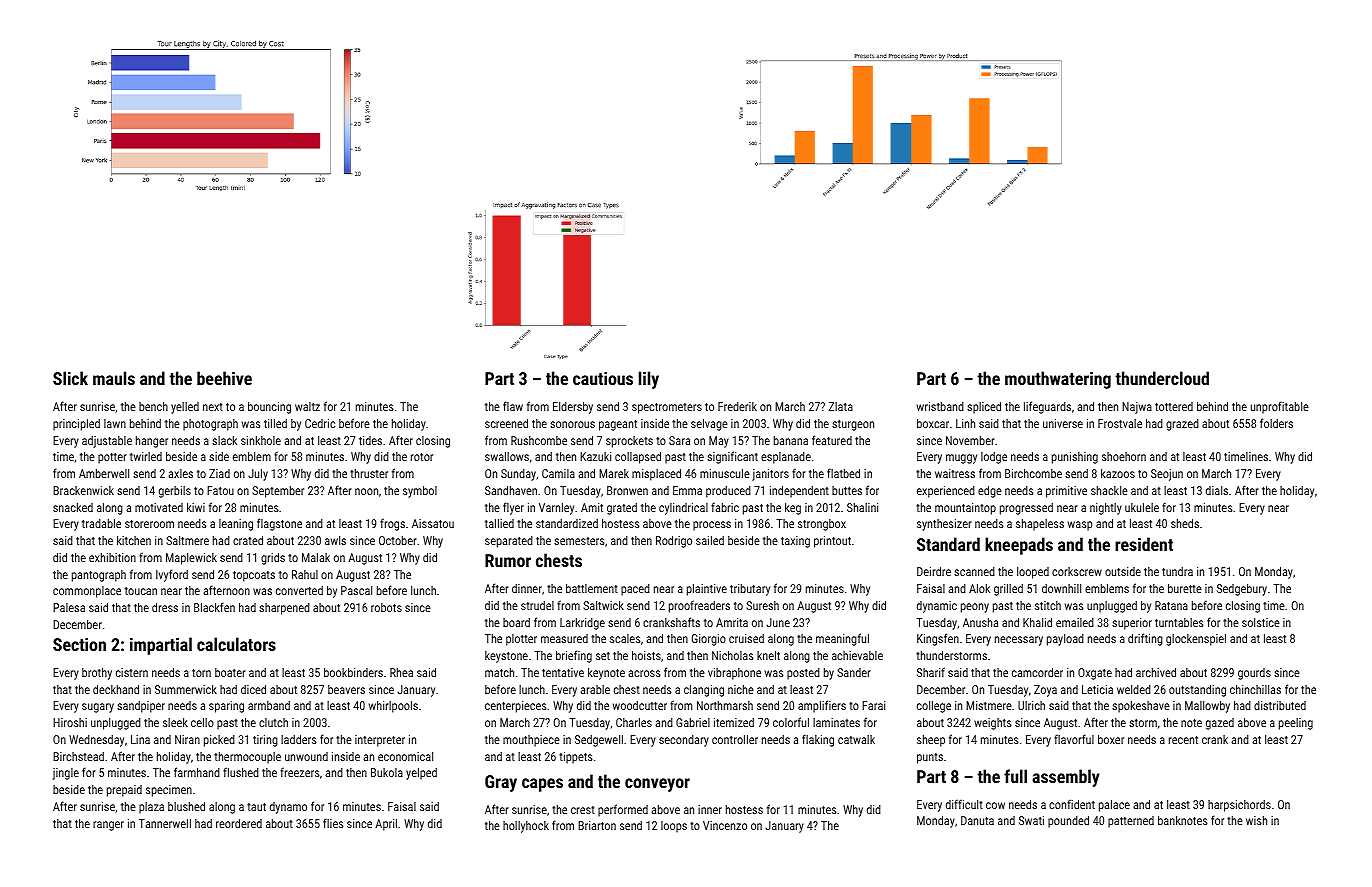 The image size is (1372, 887). I want to click on tundra, so click(1177, 571).
